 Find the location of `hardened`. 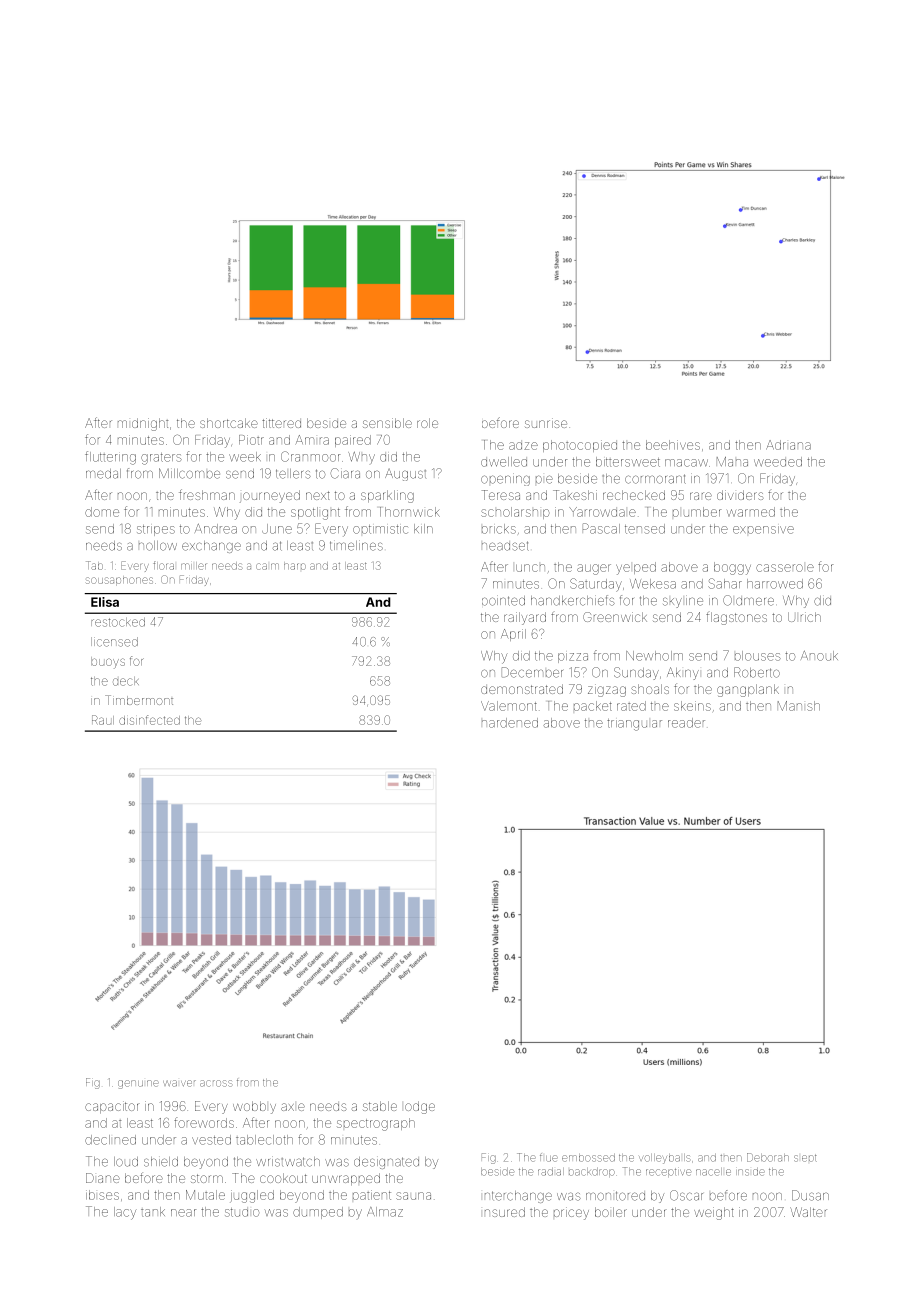

hardened is located at coordinates (510, 723).
